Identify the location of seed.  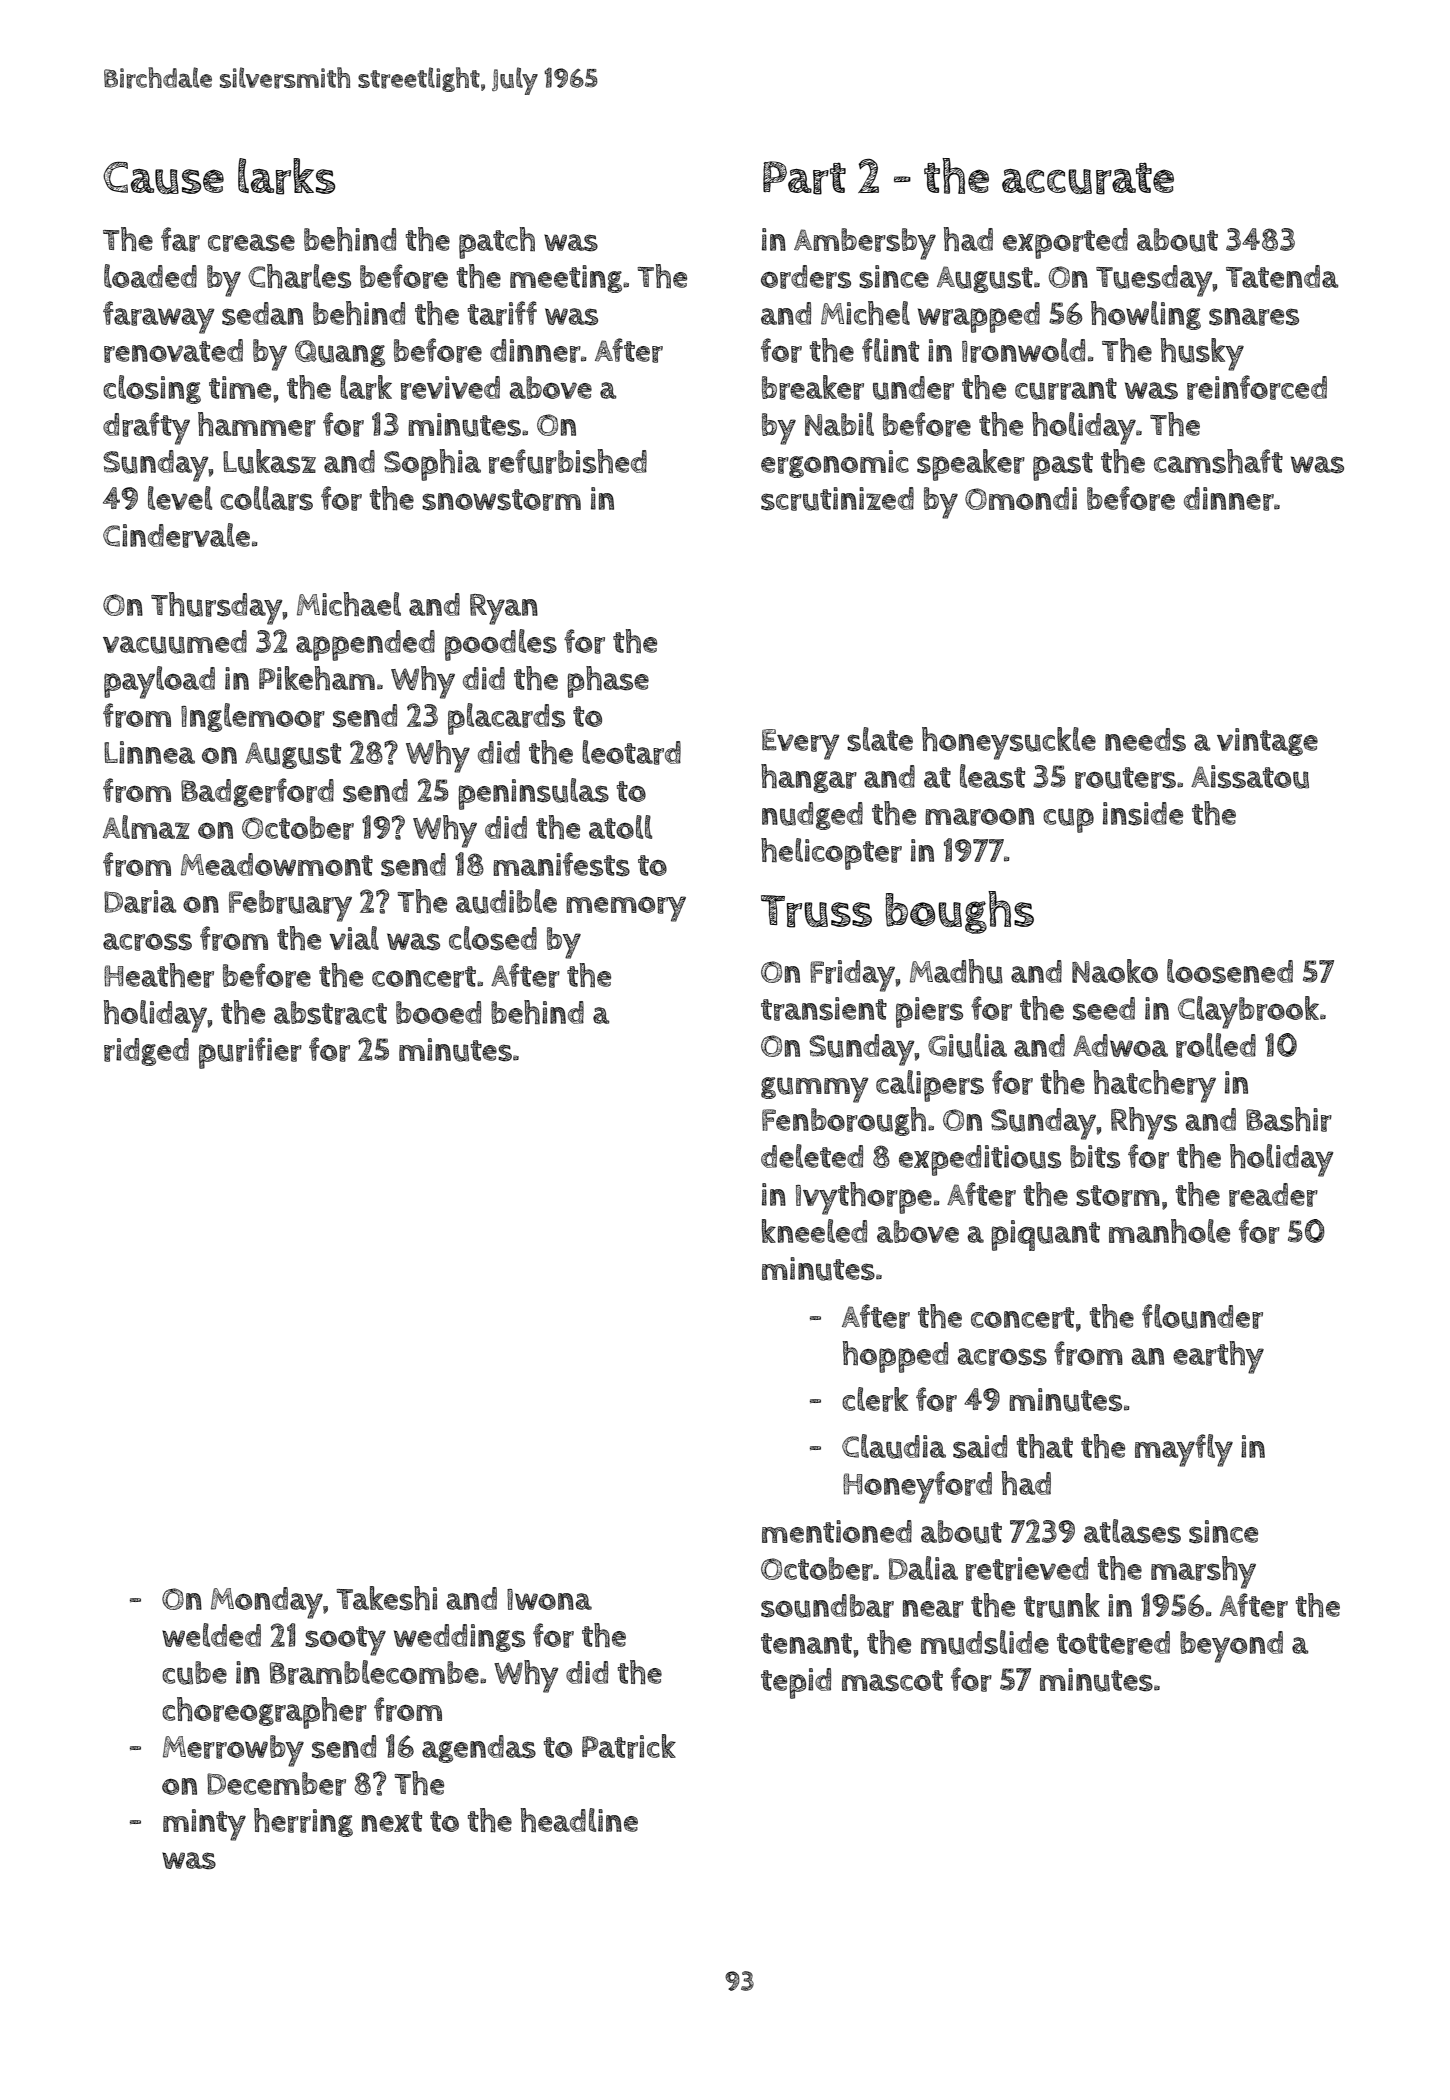
(1104, 1009).
